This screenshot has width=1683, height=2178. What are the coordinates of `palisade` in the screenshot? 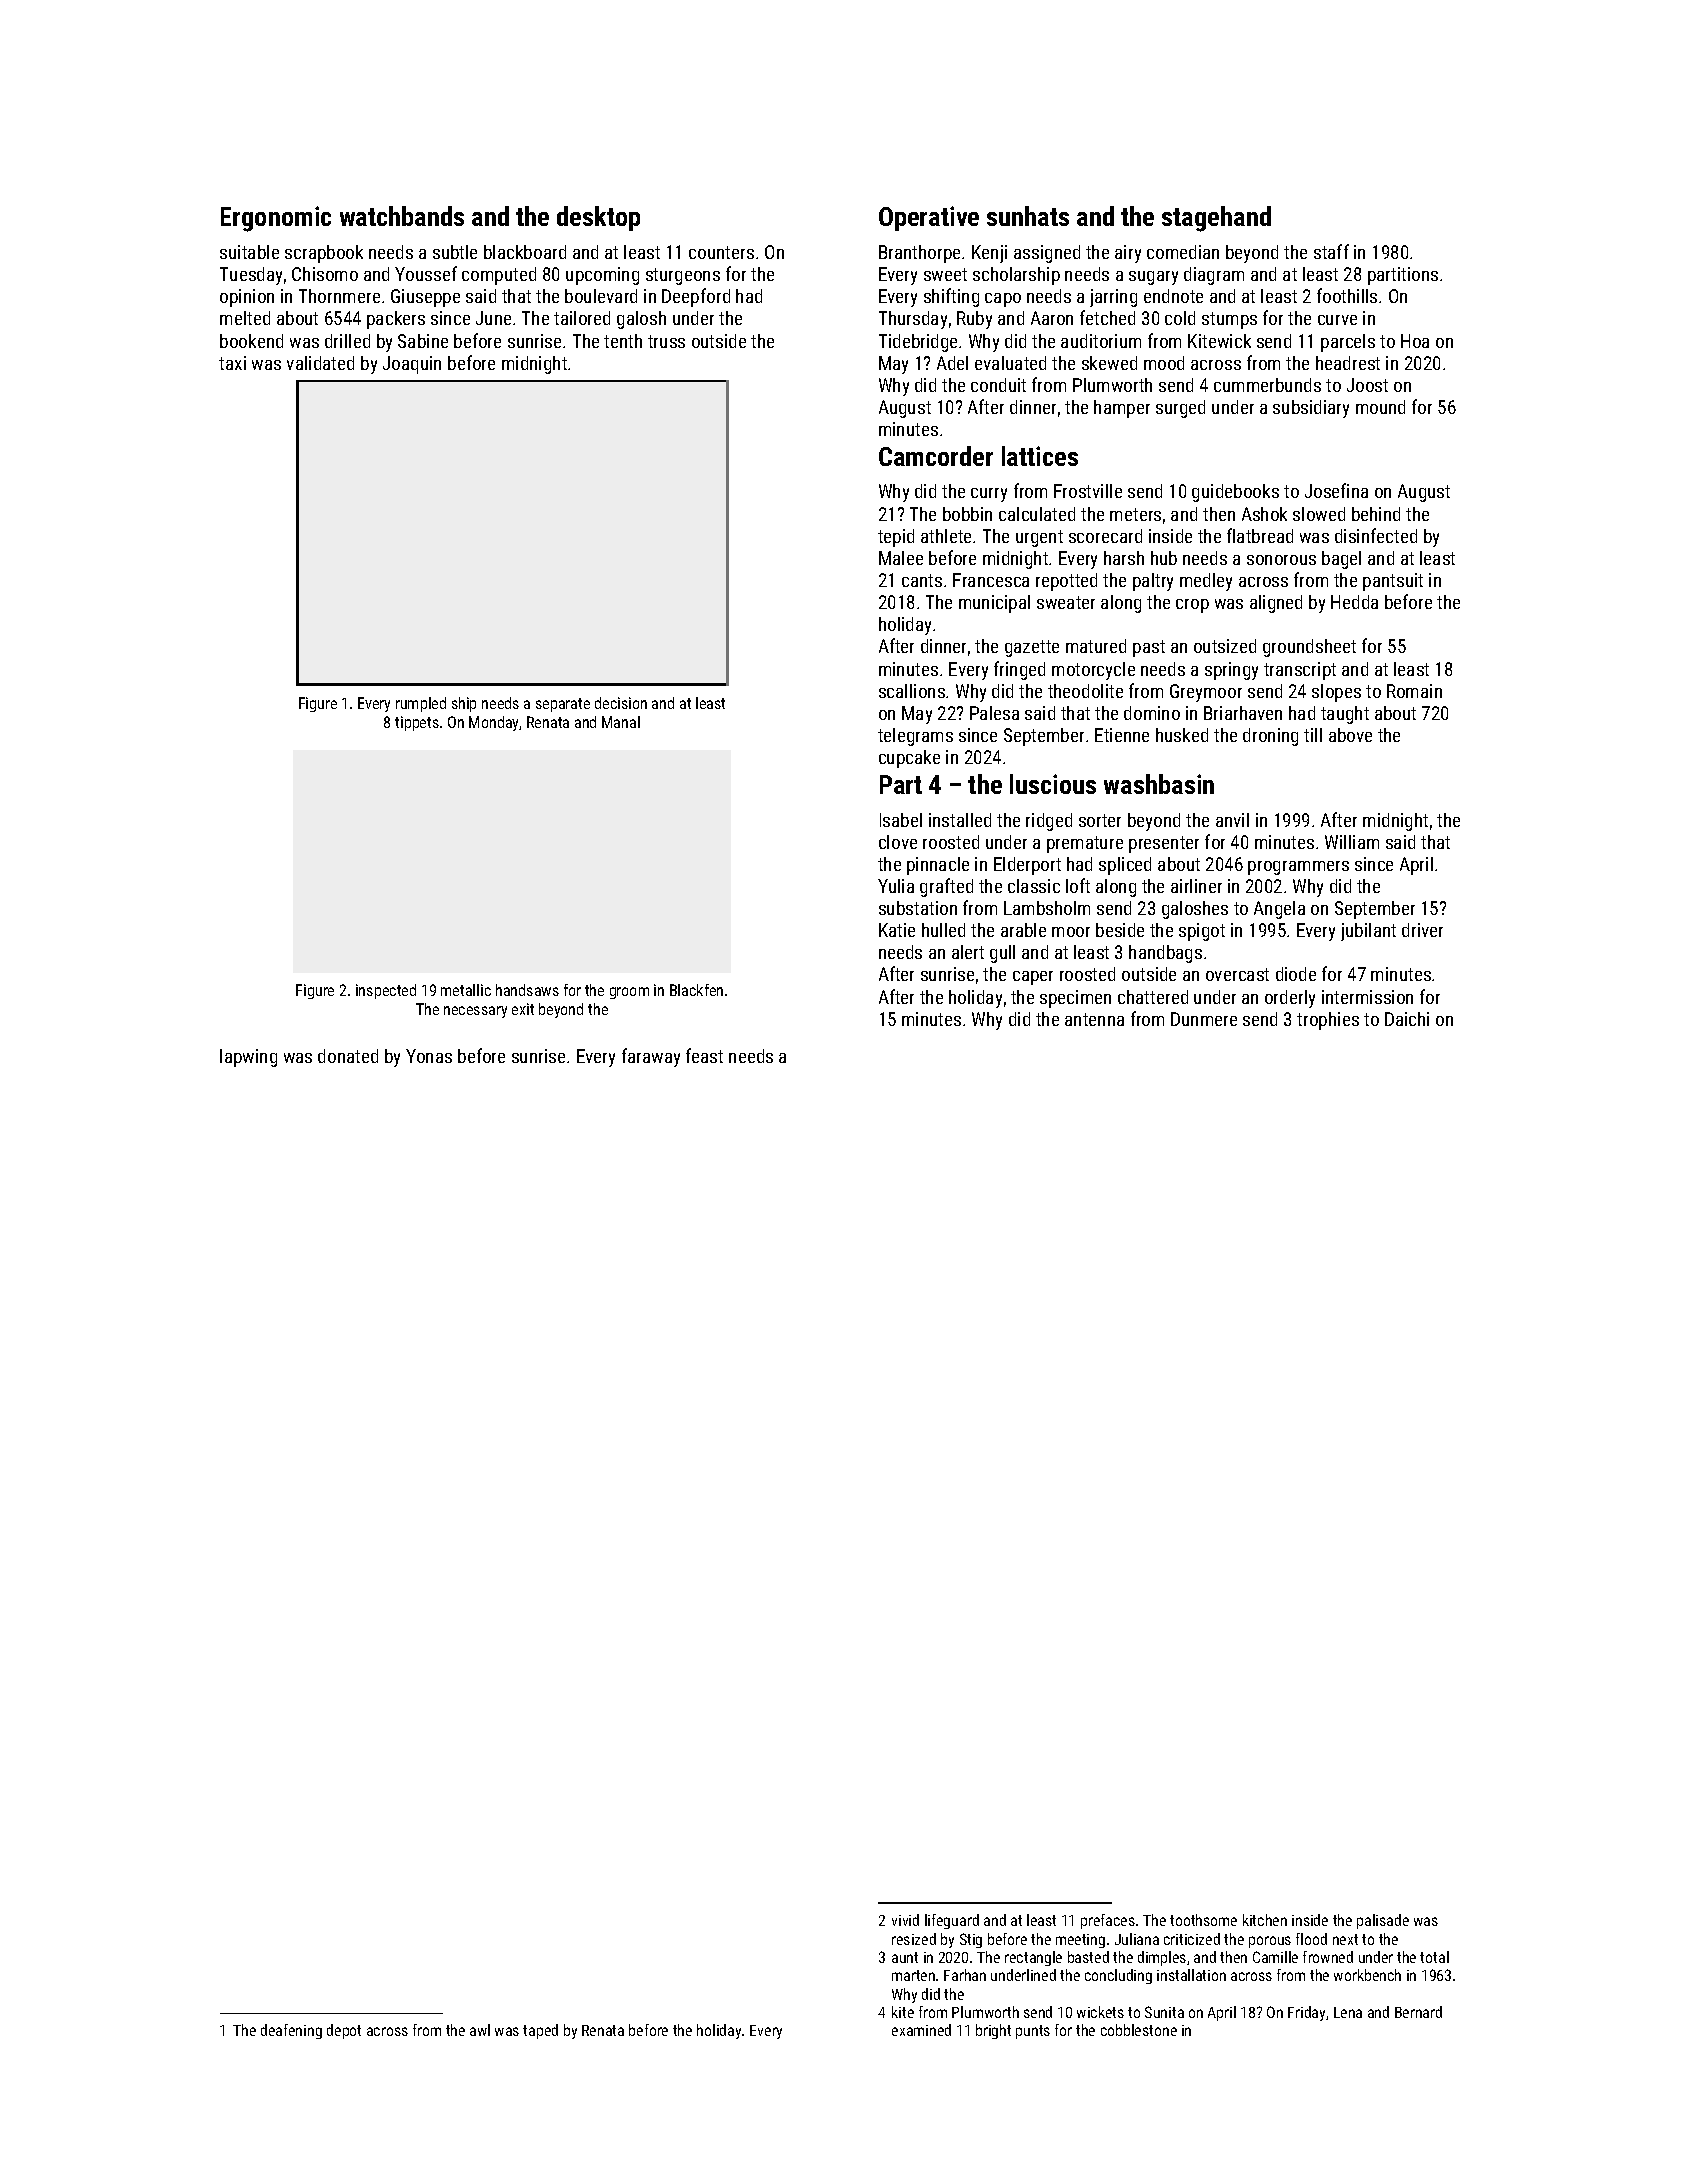 It's located at (1383, 1921).
